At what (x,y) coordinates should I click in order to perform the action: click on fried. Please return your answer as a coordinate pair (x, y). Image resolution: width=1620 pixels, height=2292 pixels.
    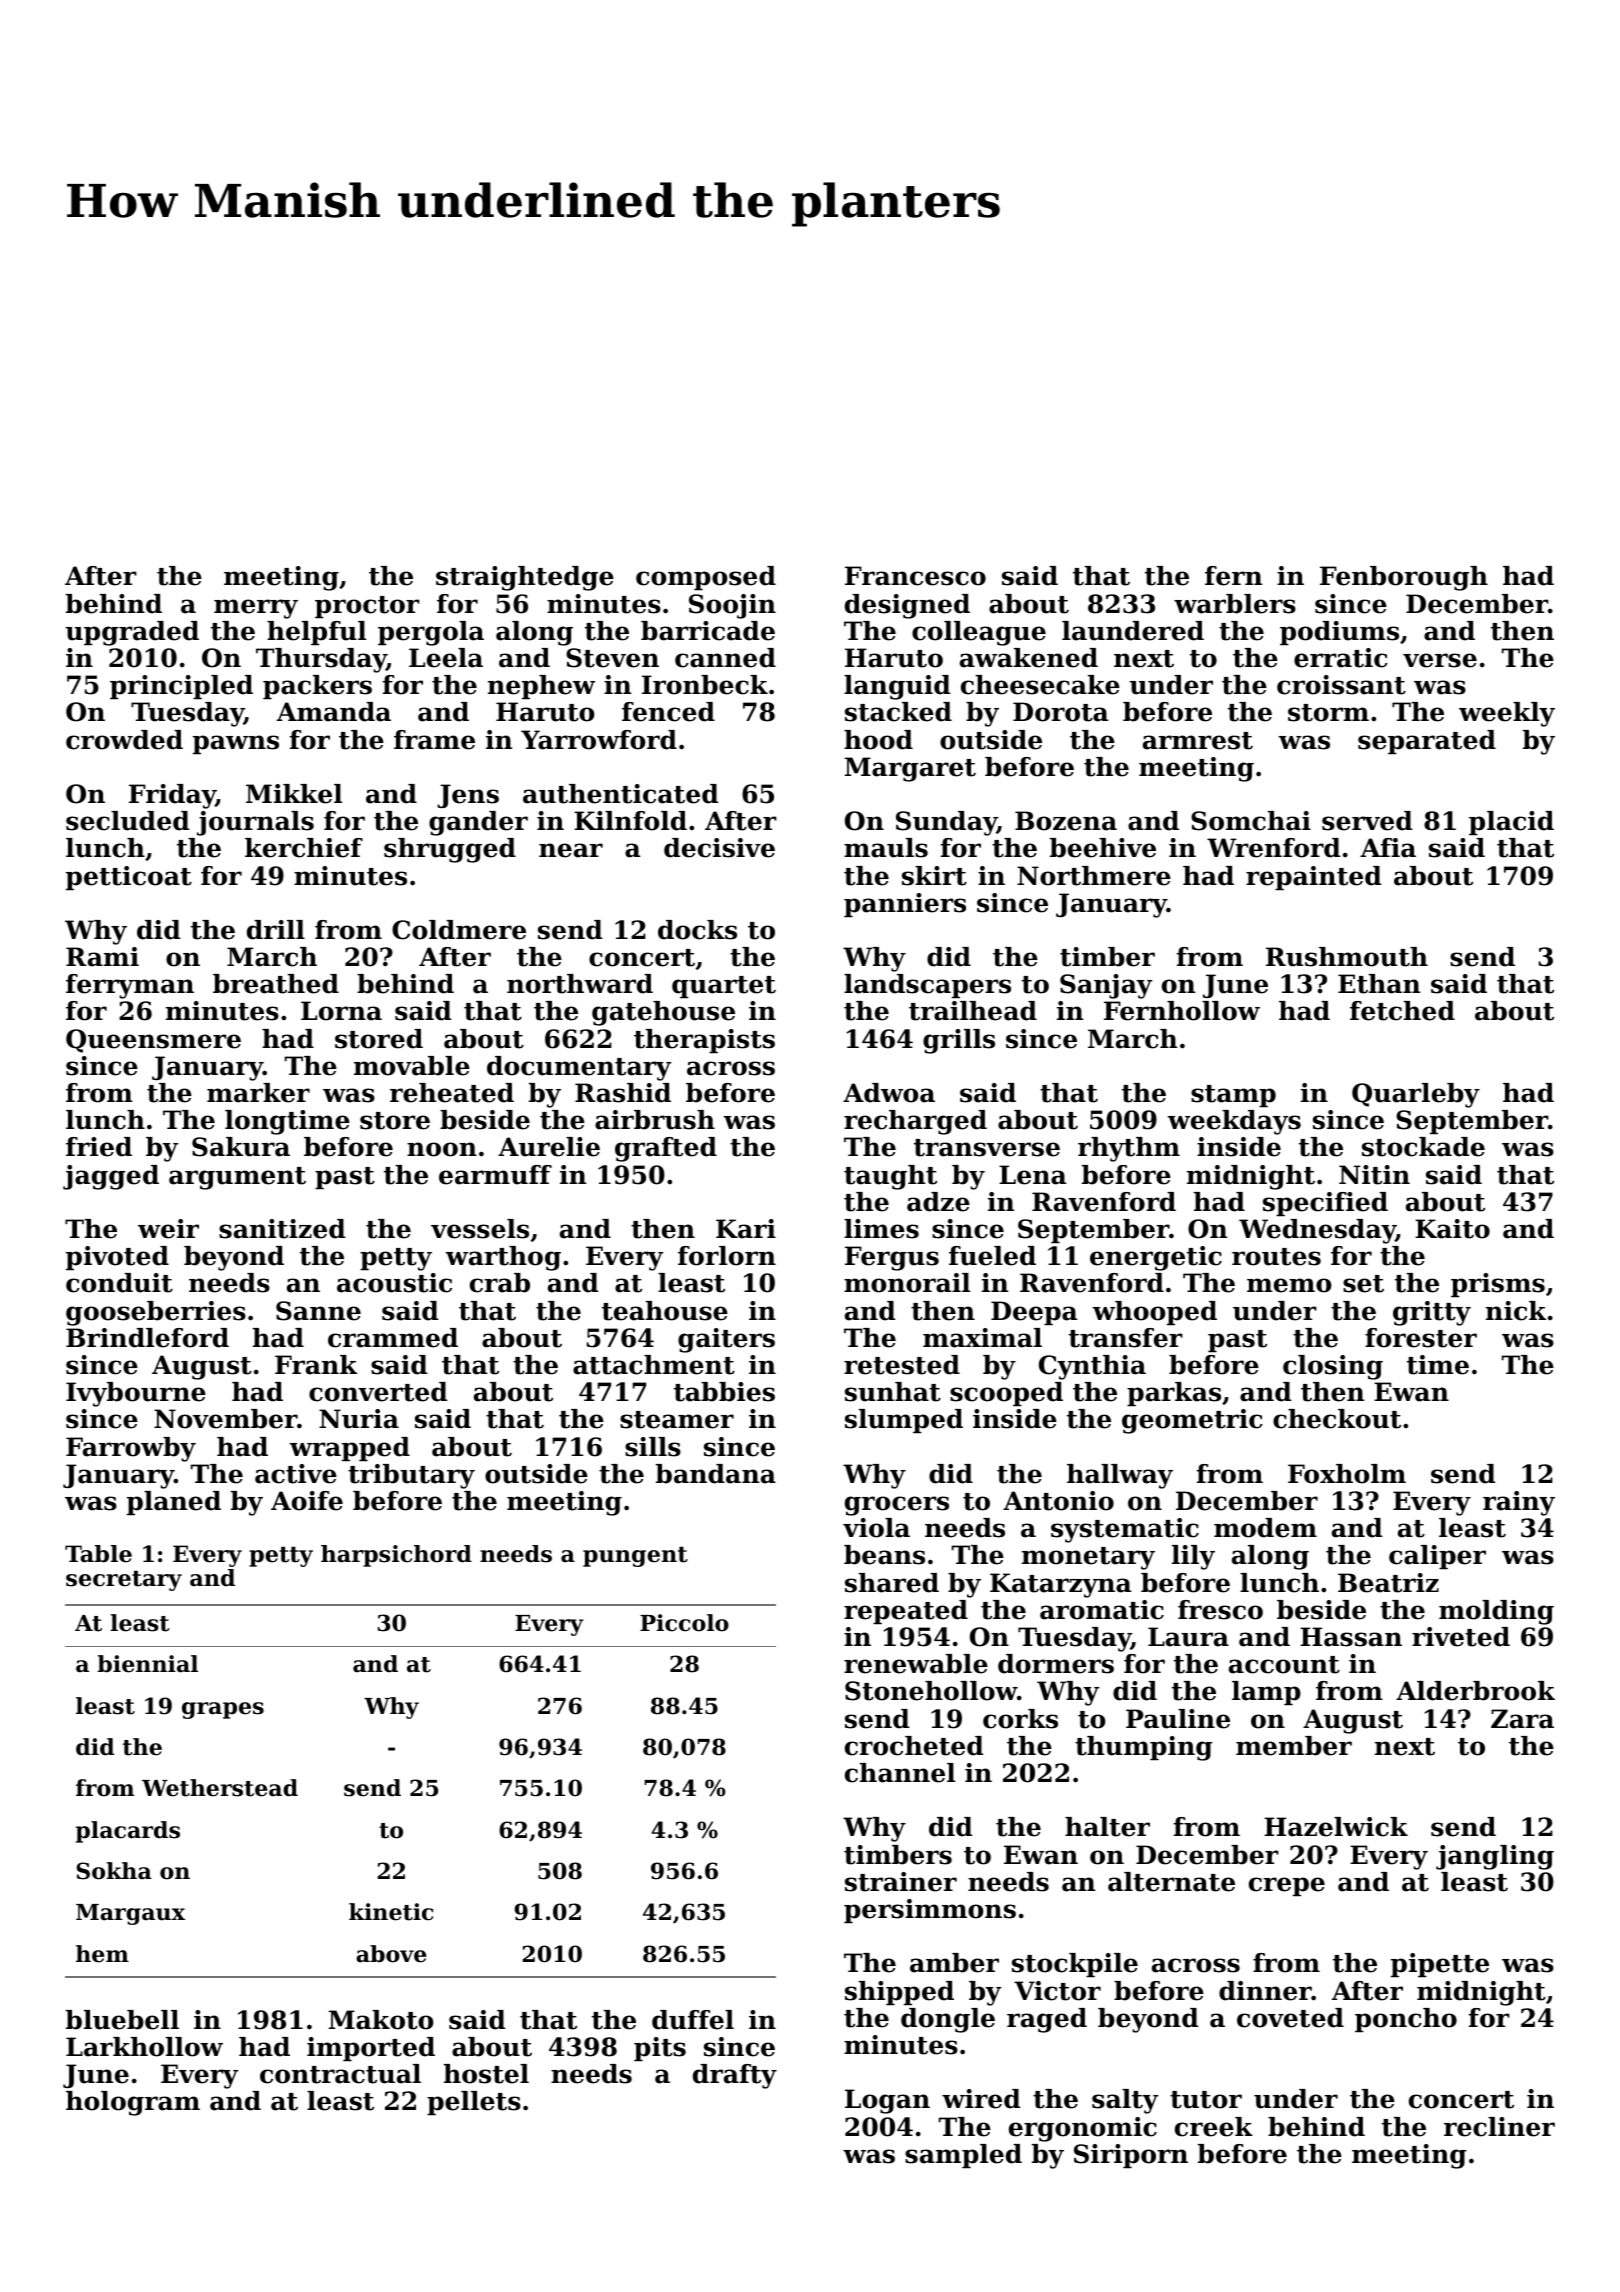
    Looking at the image, I should click on (99, 1147).
